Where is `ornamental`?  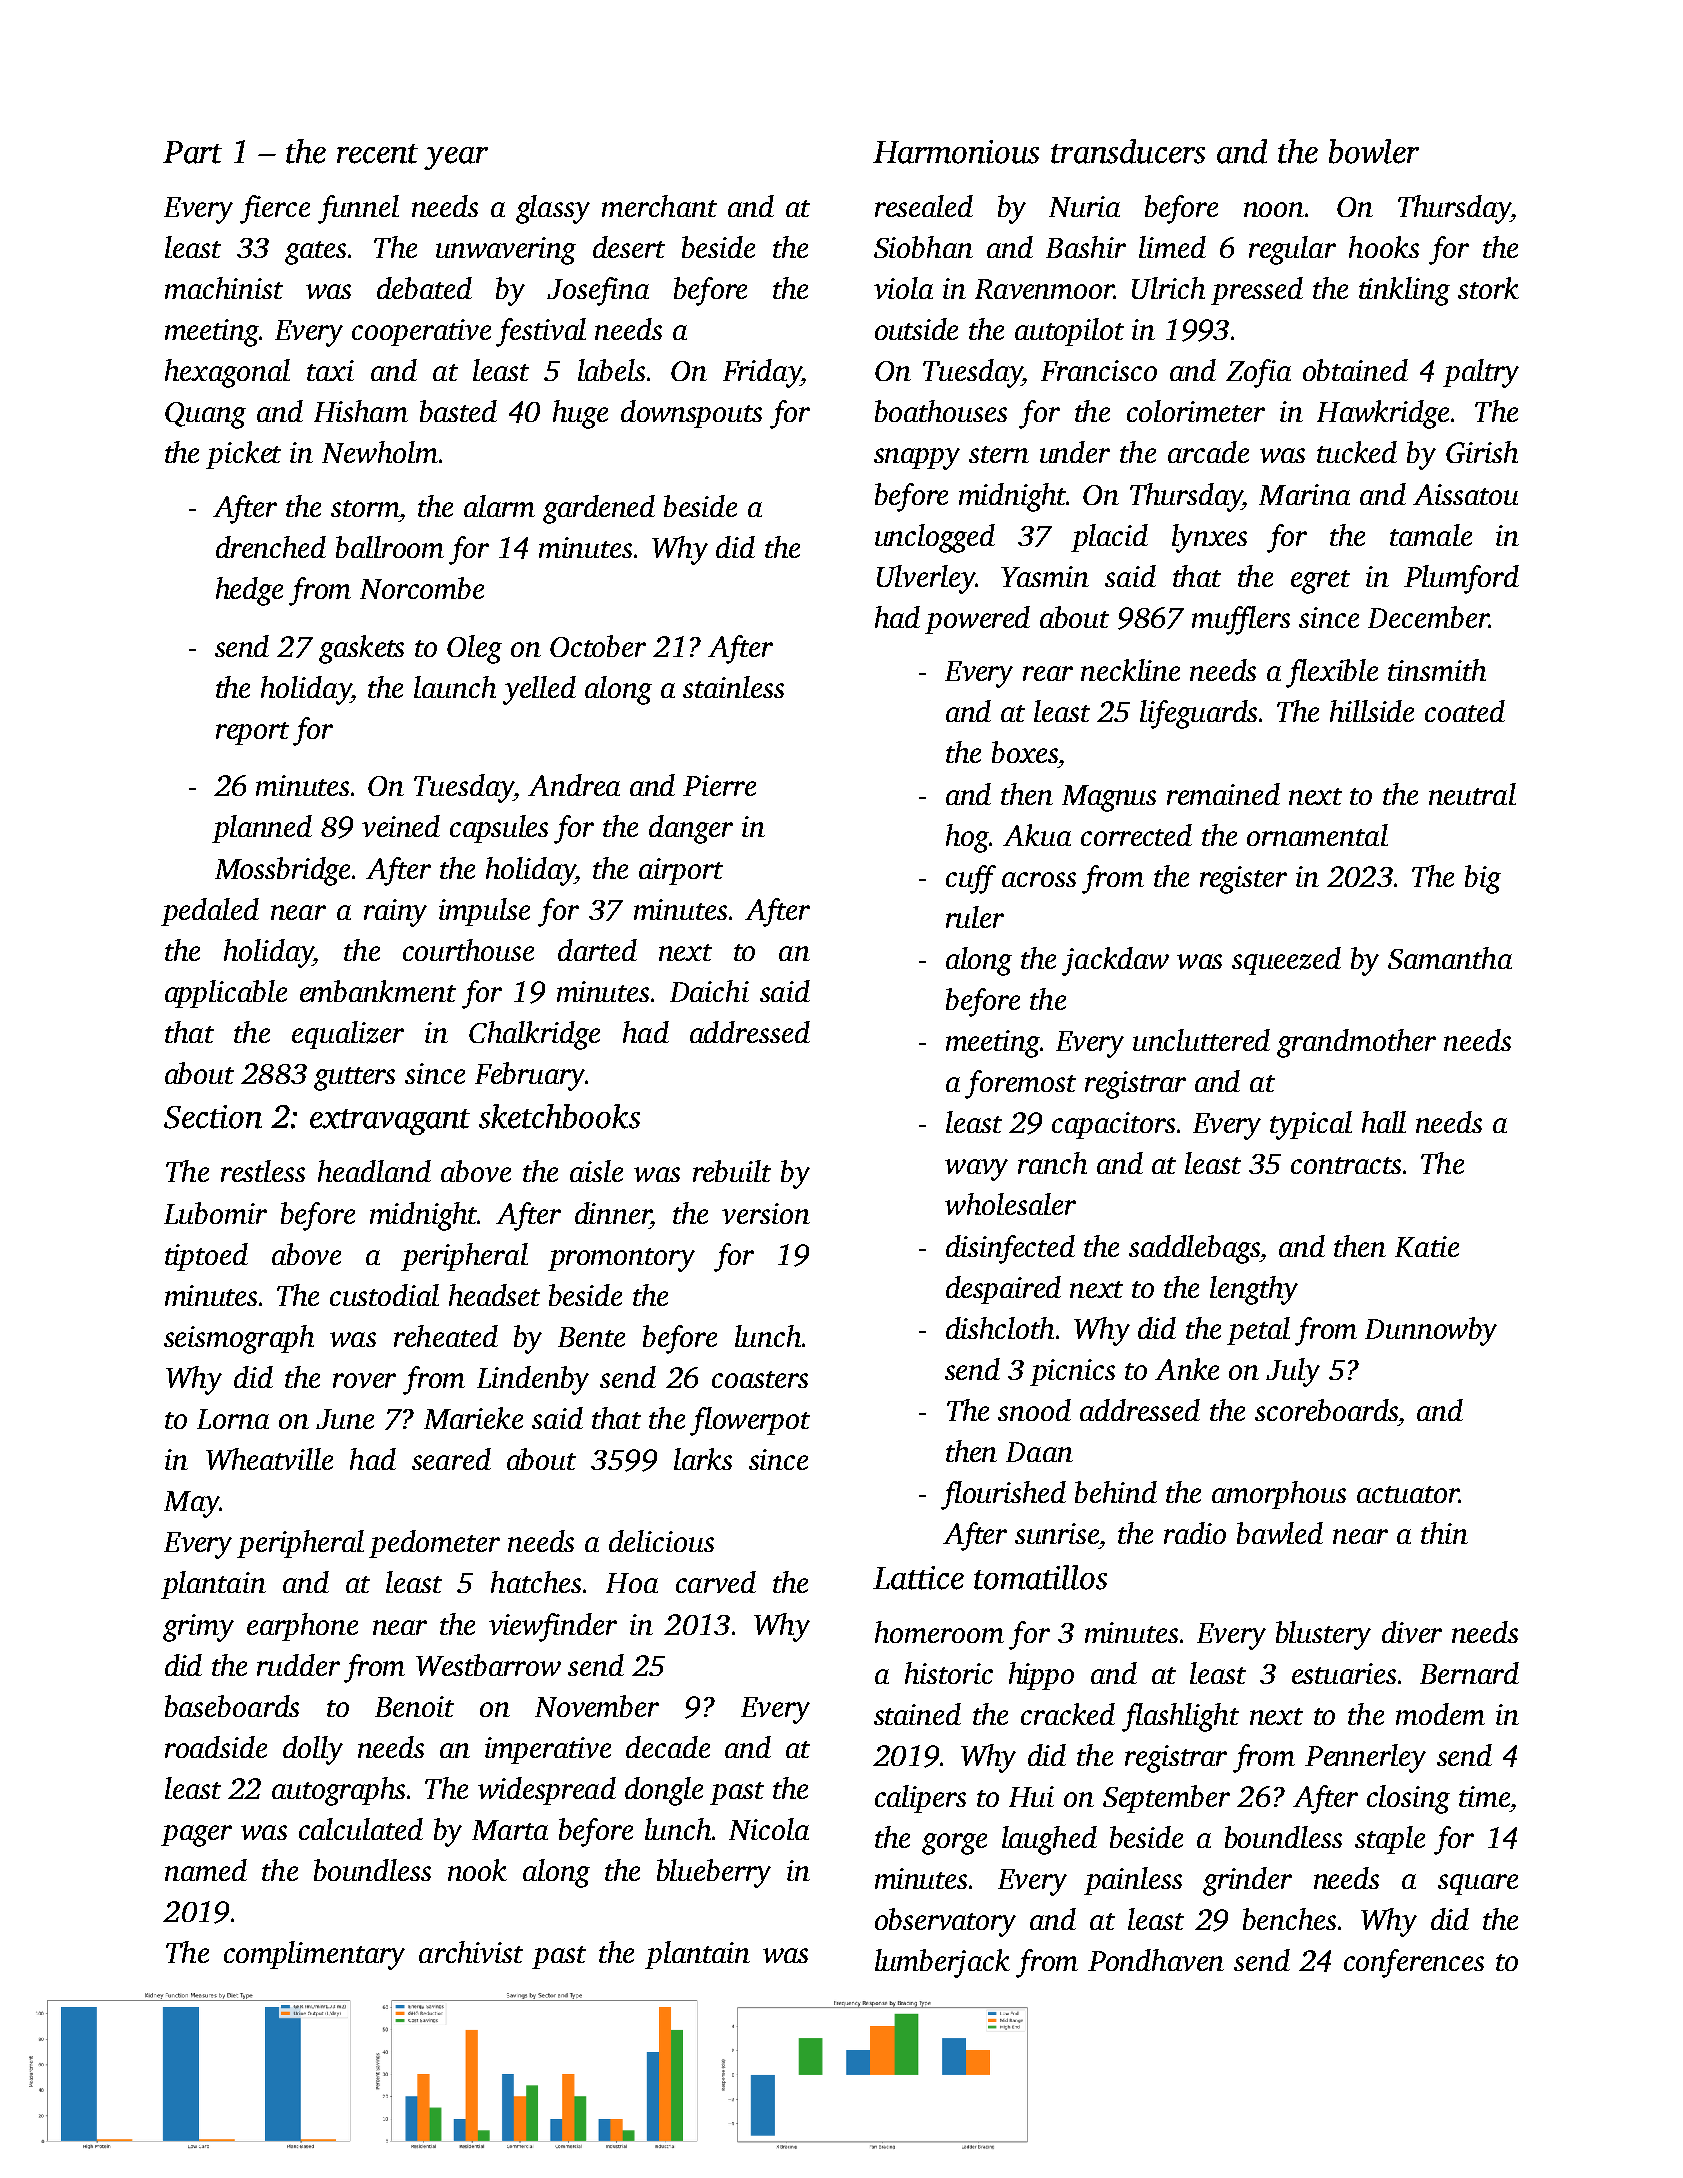 ornamental is located at coordinates (1317, 835).
